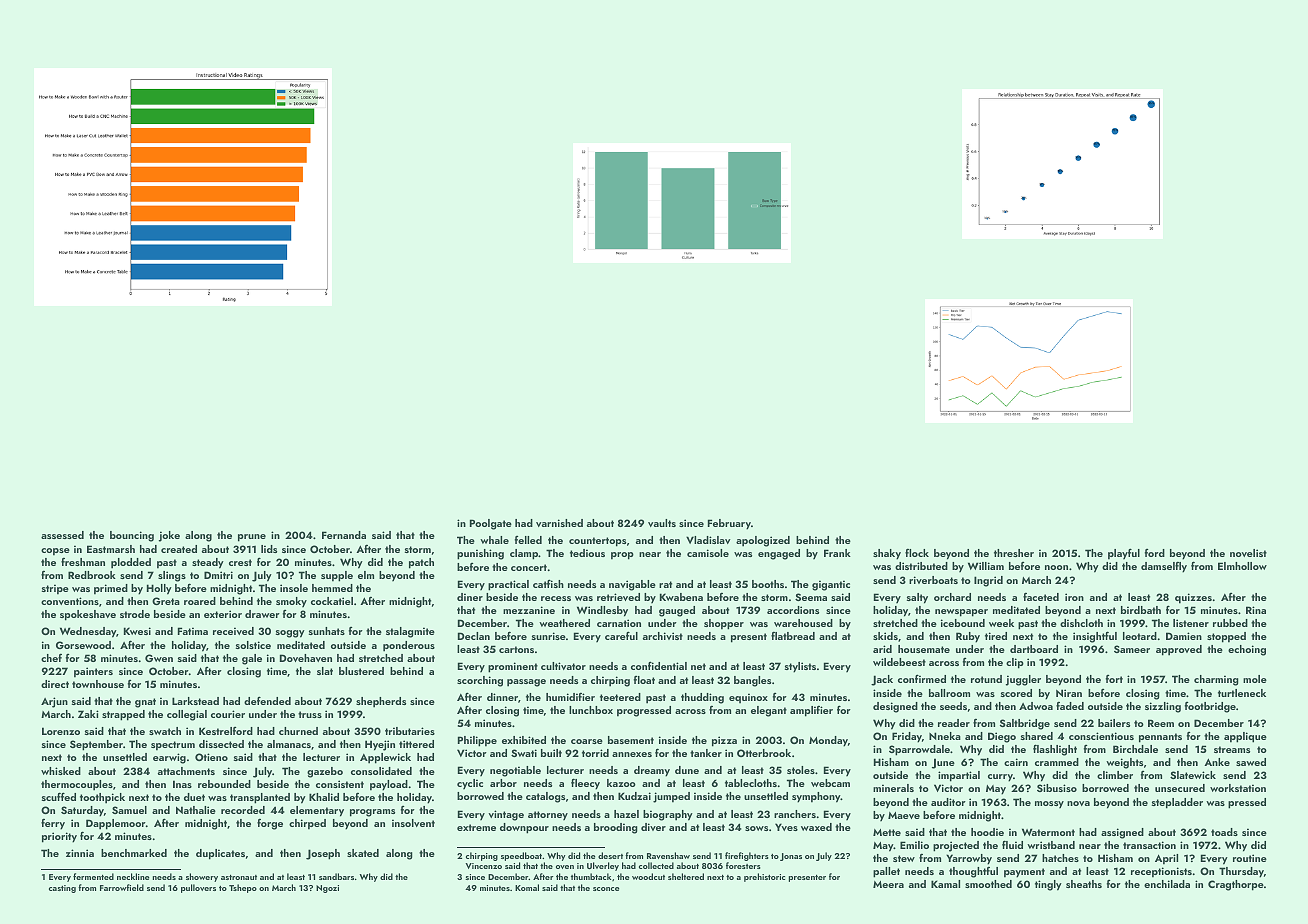  What do you see at coordinates (831, 585) in the page?
I see `gigantic` at bounding box center [831, 585].
